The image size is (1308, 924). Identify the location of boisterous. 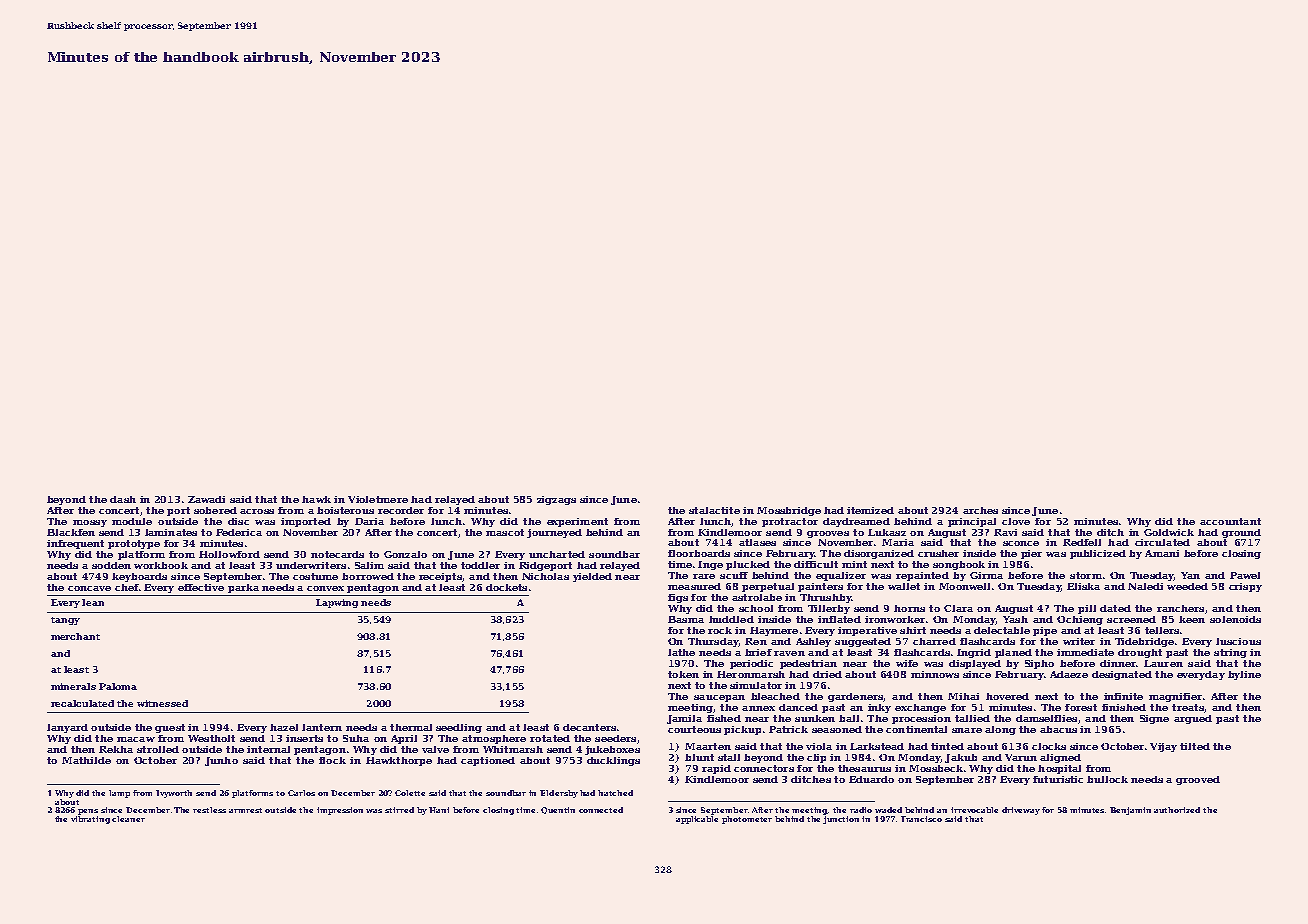
(345, 510).
